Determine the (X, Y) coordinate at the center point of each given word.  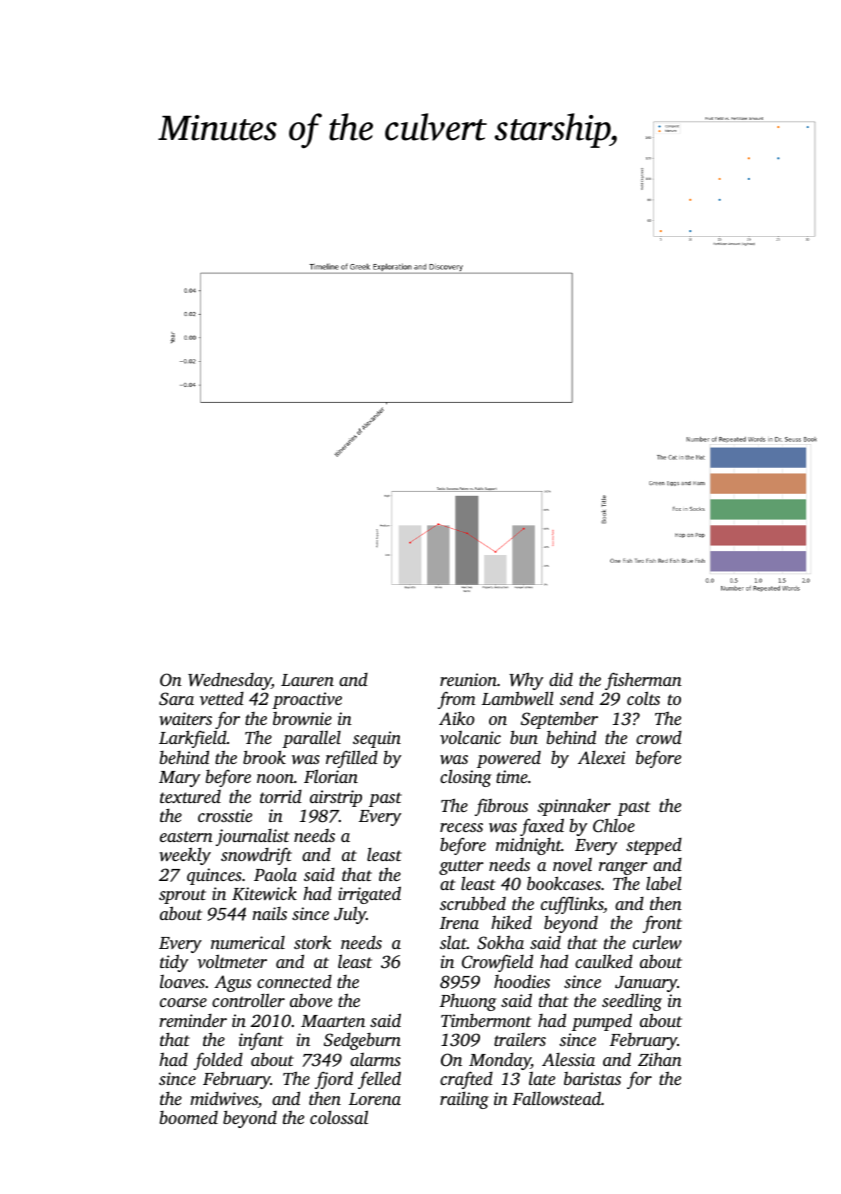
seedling (632, 1002)
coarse (183, 1002)
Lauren (307, 680)
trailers (520, 1039)
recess (461, 827)
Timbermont (486, 1020)
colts (643, 698)
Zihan (660, 1059)
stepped (654, 846)
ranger (623, 868)
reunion (468, 679)
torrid (281, 796)
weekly (185, 856)
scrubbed (473, 903)
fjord (334, 1080)
